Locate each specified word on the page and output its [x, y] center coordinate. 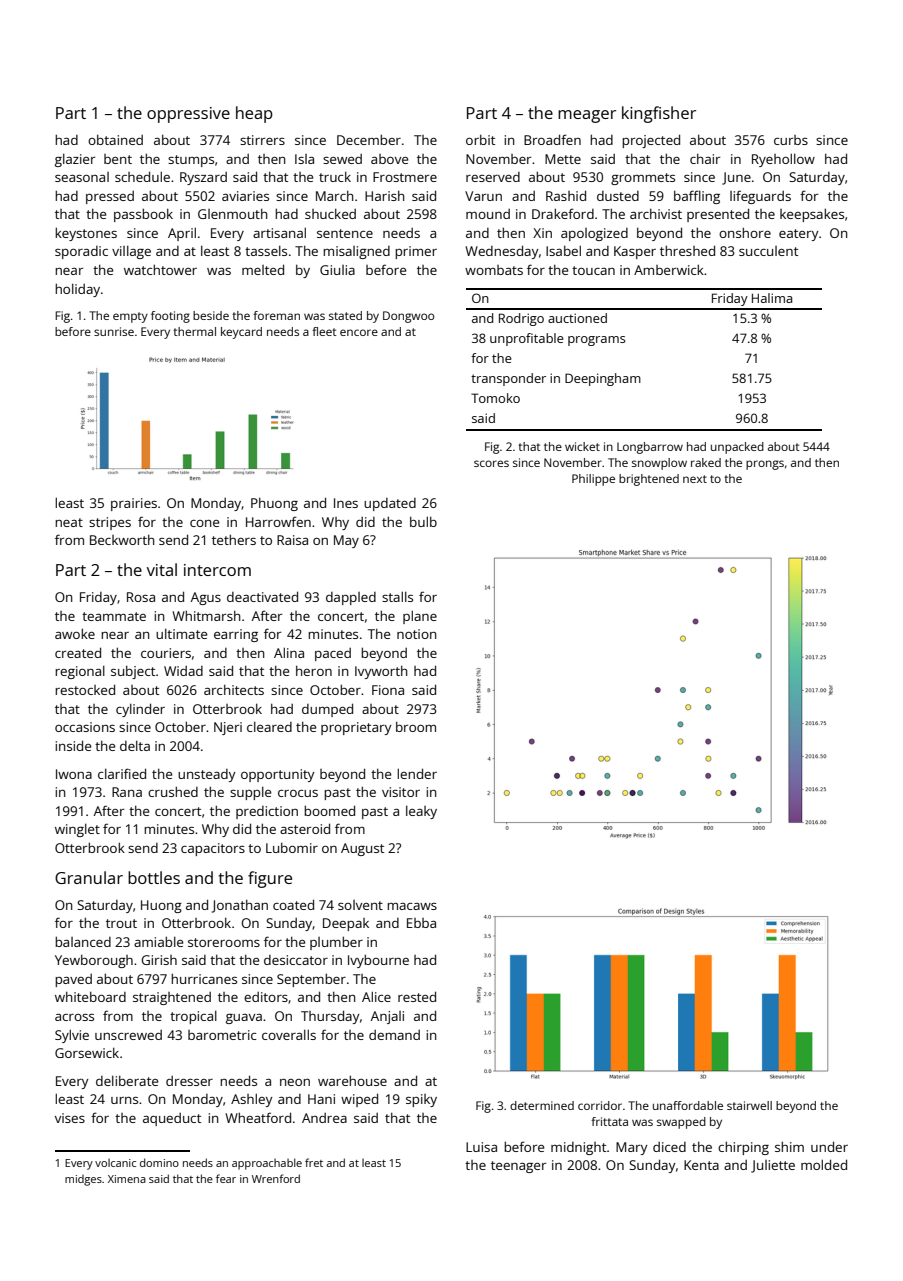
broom [416, 727]
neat [69, 522]
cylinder [140, 710]
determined [542, 1105]
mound [488, 214]
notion [417, 634]
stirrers [262, 140]
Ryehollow [783, 160]
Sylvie [72, 1036]
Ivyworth [381, 672]
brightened [649, 480]
